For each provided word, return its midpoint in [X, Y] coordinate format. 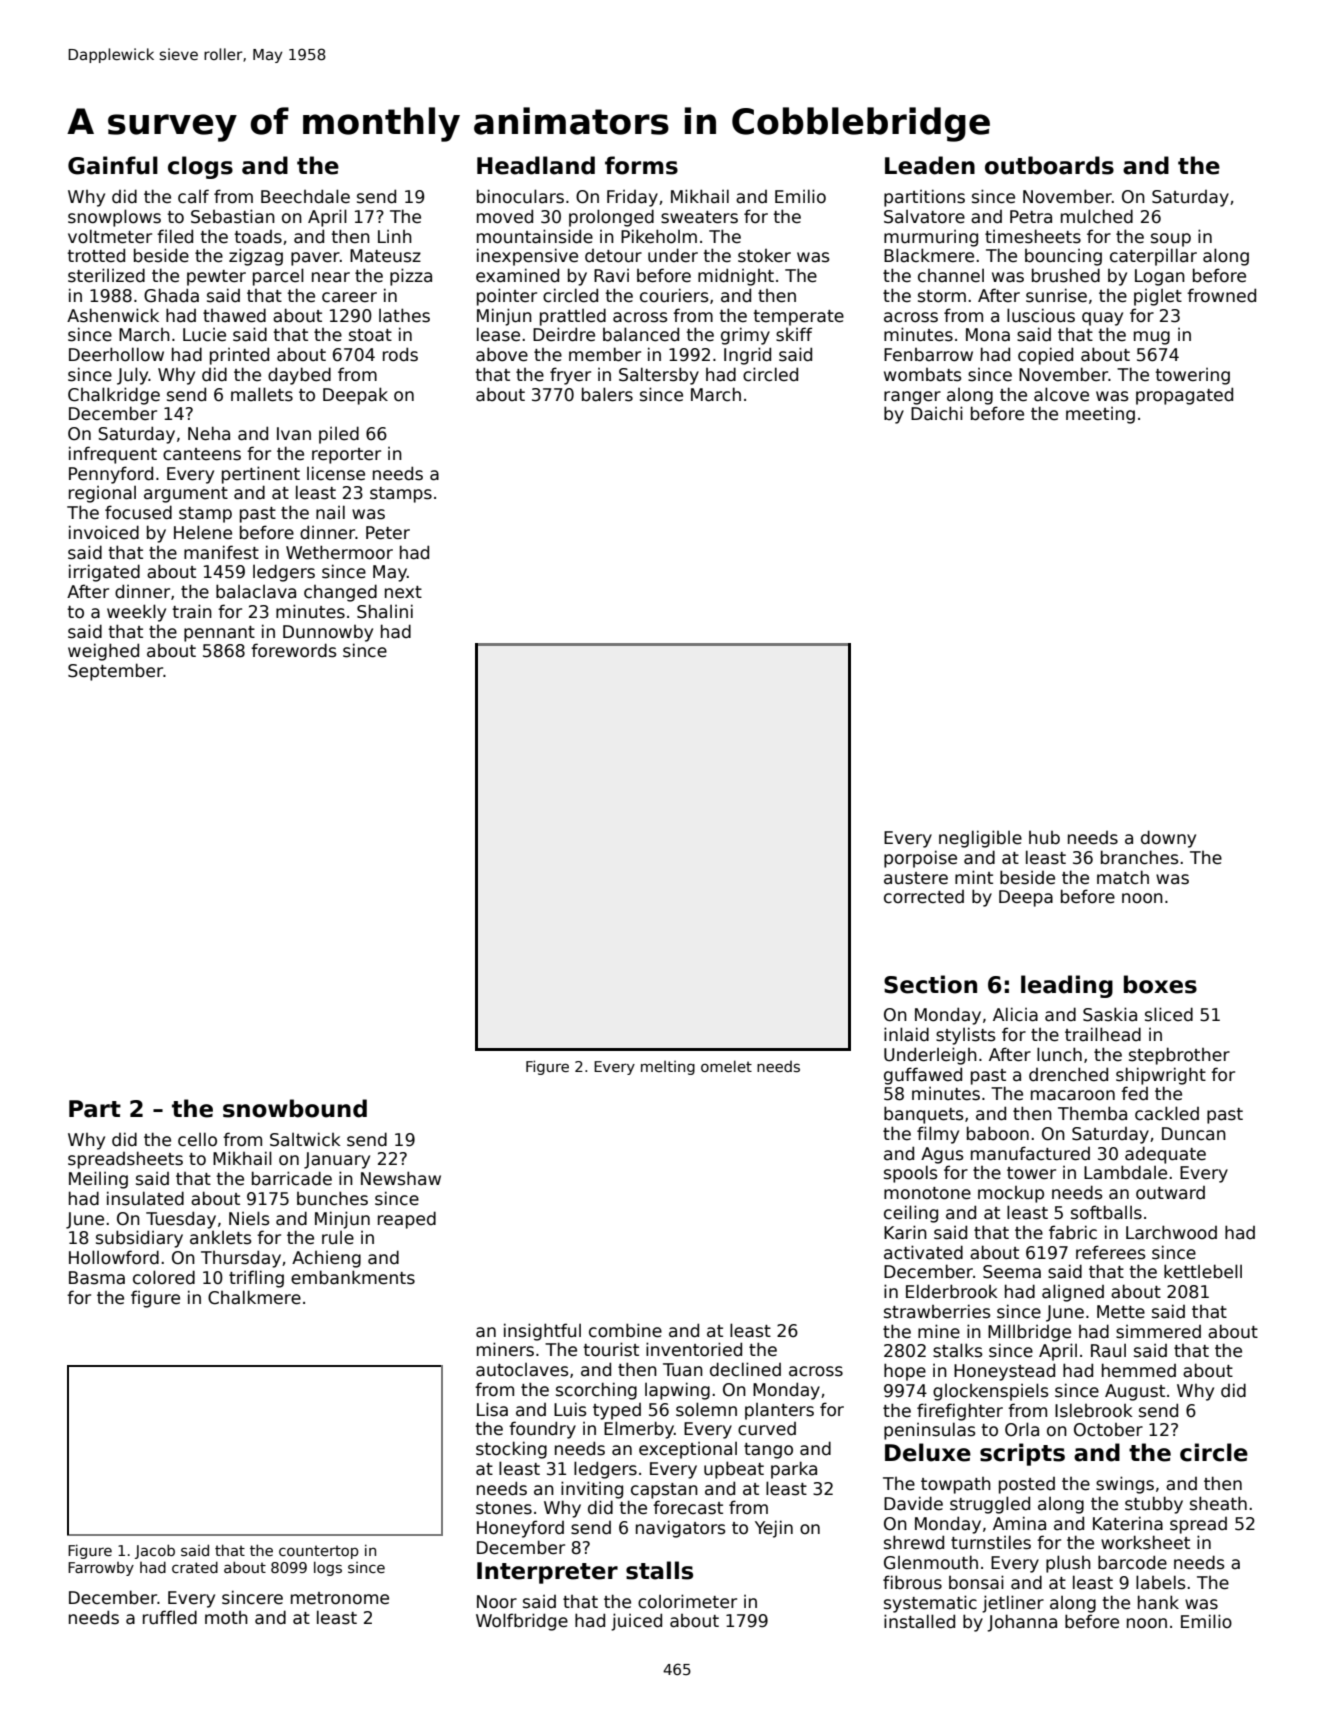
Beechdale [305, 196]
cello [197, 1139]
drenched [1068, 1074]
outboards [1049, 165]
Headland [536, 165]
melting [668, 1068]
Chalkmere [254, 1297]
